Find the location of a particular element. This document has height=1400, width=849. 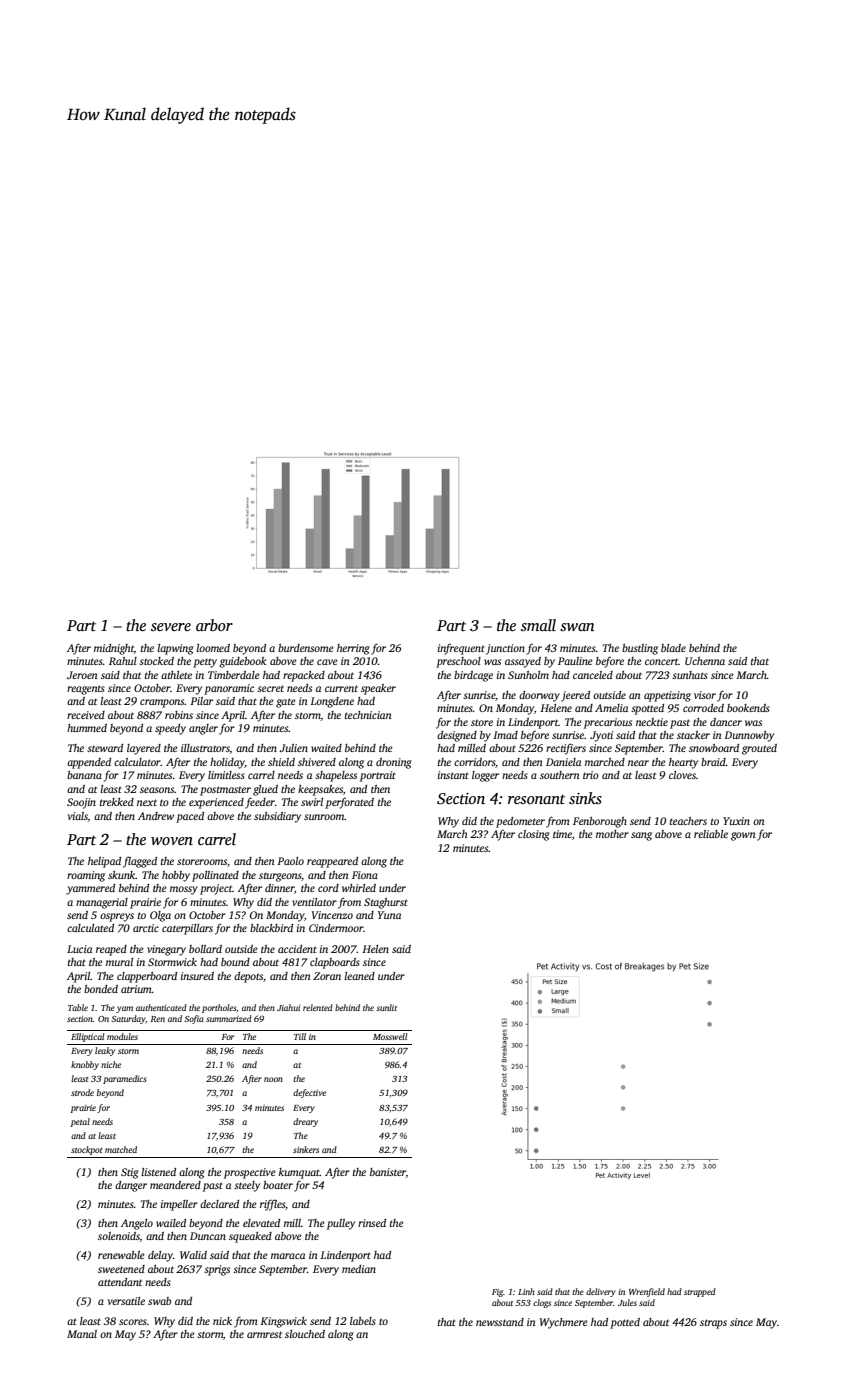

speaker is located at coordinates (378, 689).
